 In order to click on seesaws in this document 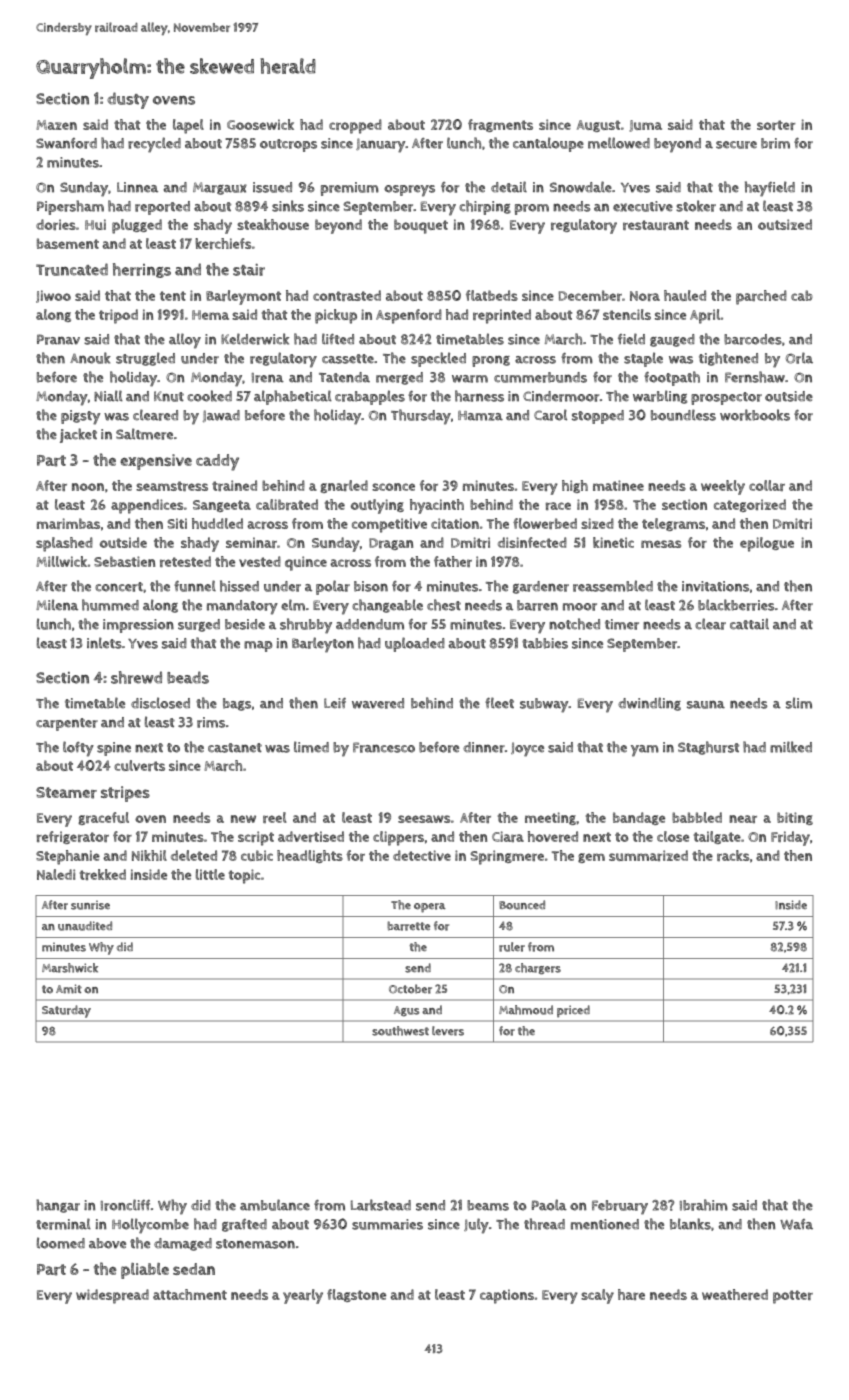, I will do `click(424, 819)`.
